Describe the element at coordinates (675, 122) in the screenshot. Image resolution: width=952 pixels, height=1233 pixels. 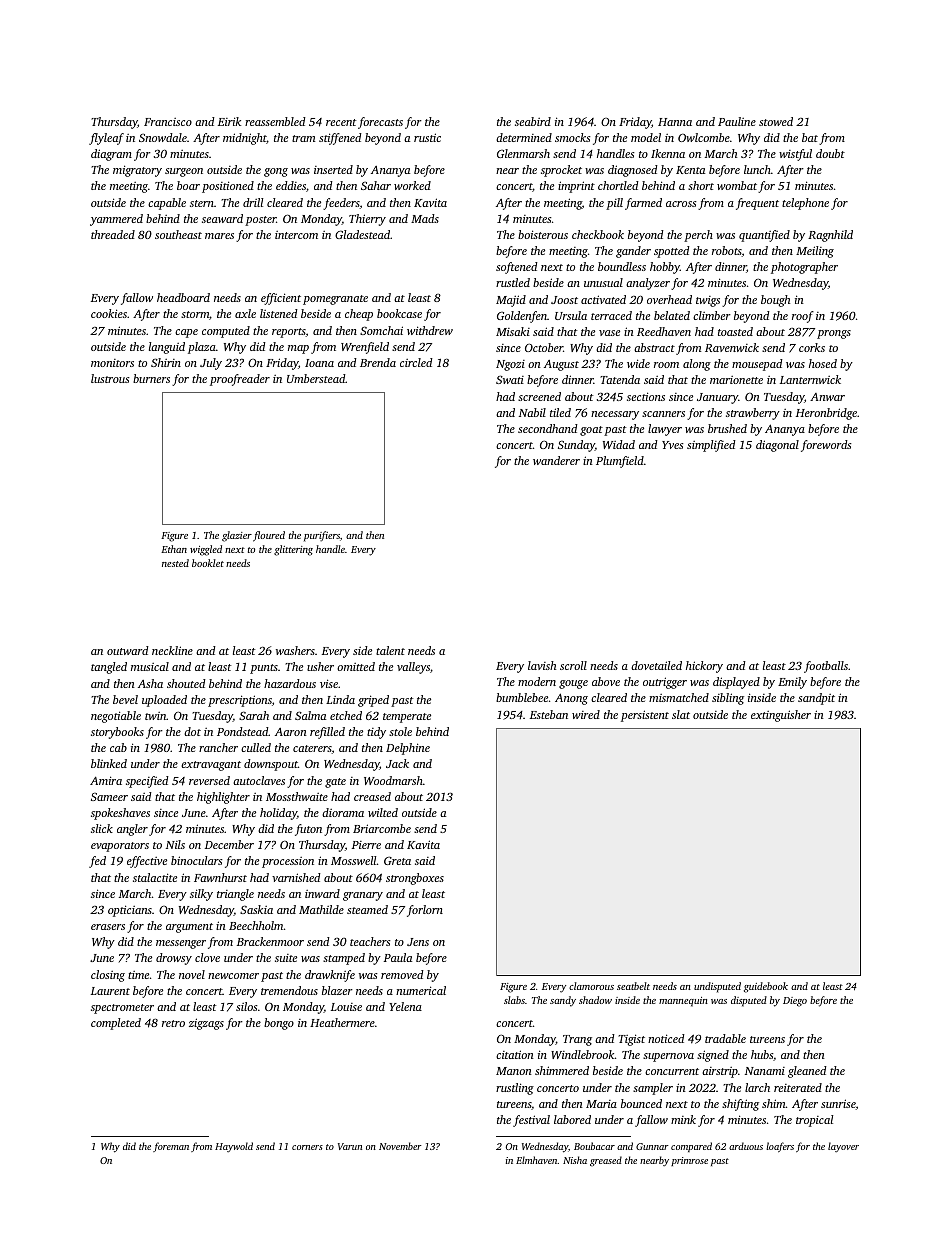
I see `Hanna` at that location.
